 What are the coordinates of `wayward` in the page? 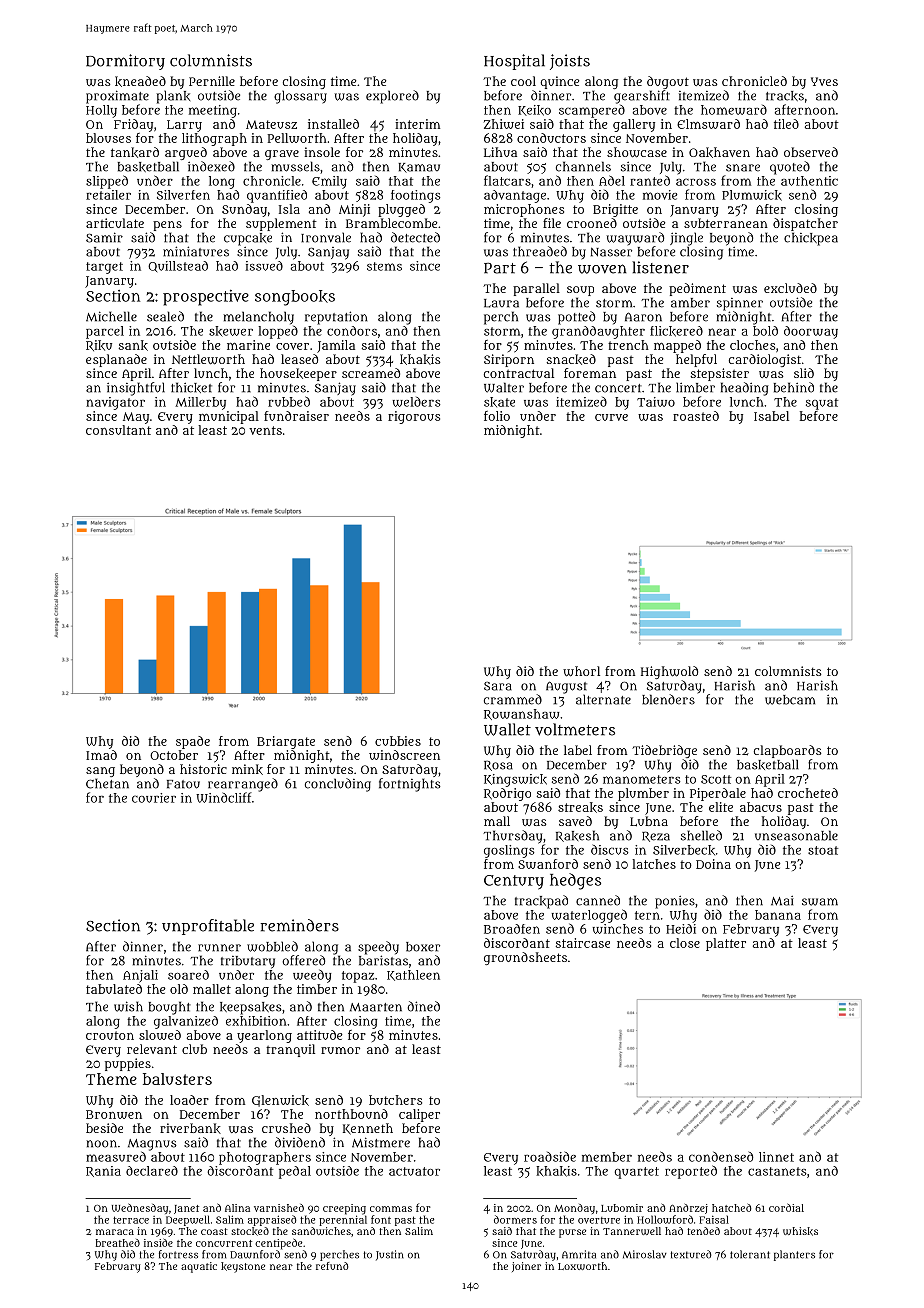 It's located at (635, 239).
